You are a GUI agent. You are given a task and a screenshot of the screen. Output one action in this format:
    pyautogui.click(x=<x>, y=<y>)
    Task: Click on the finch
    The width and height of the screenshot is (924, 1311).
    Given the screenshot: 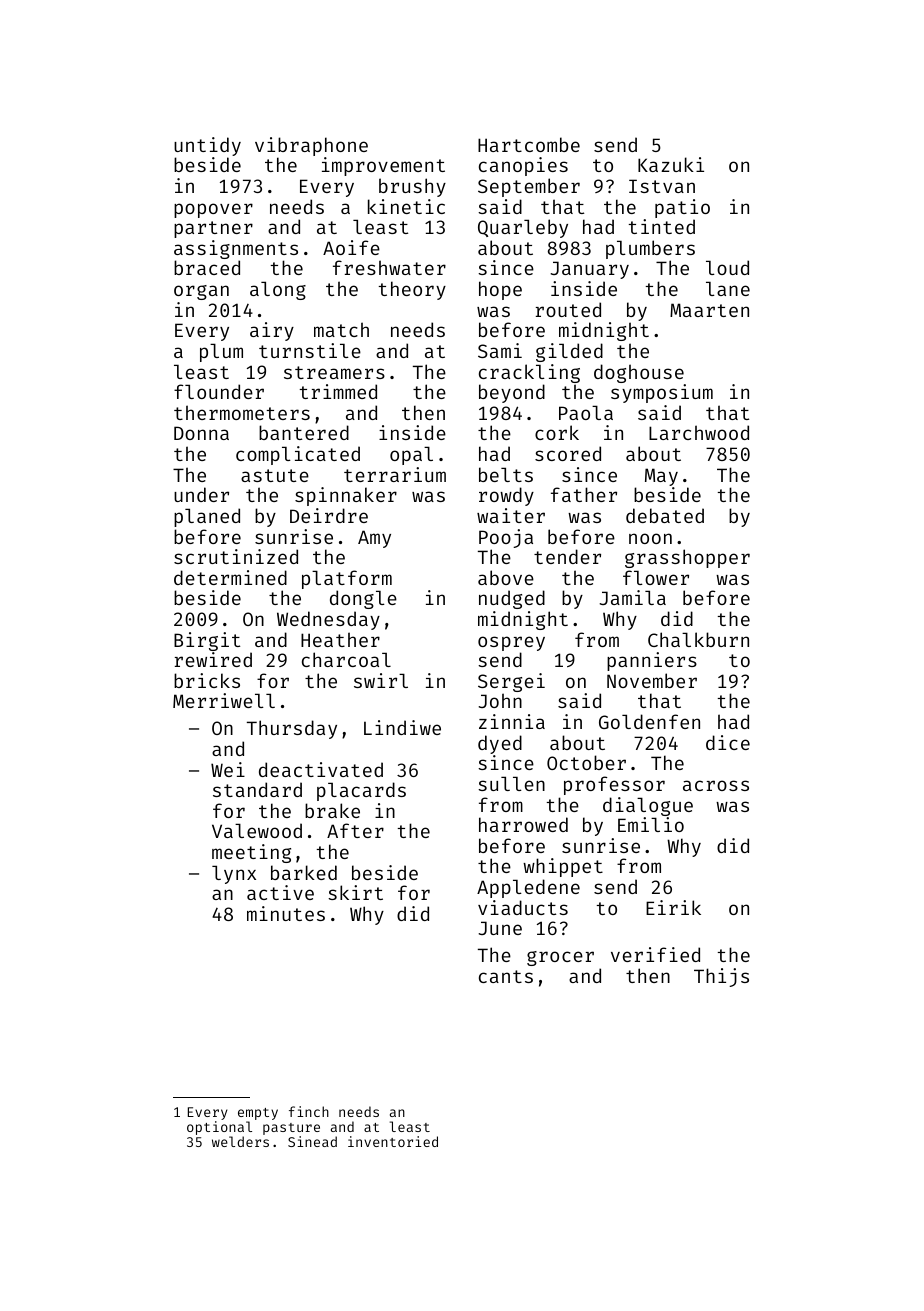 What is the action you would take?
    pyautogui.click(x=309, y=1111)
